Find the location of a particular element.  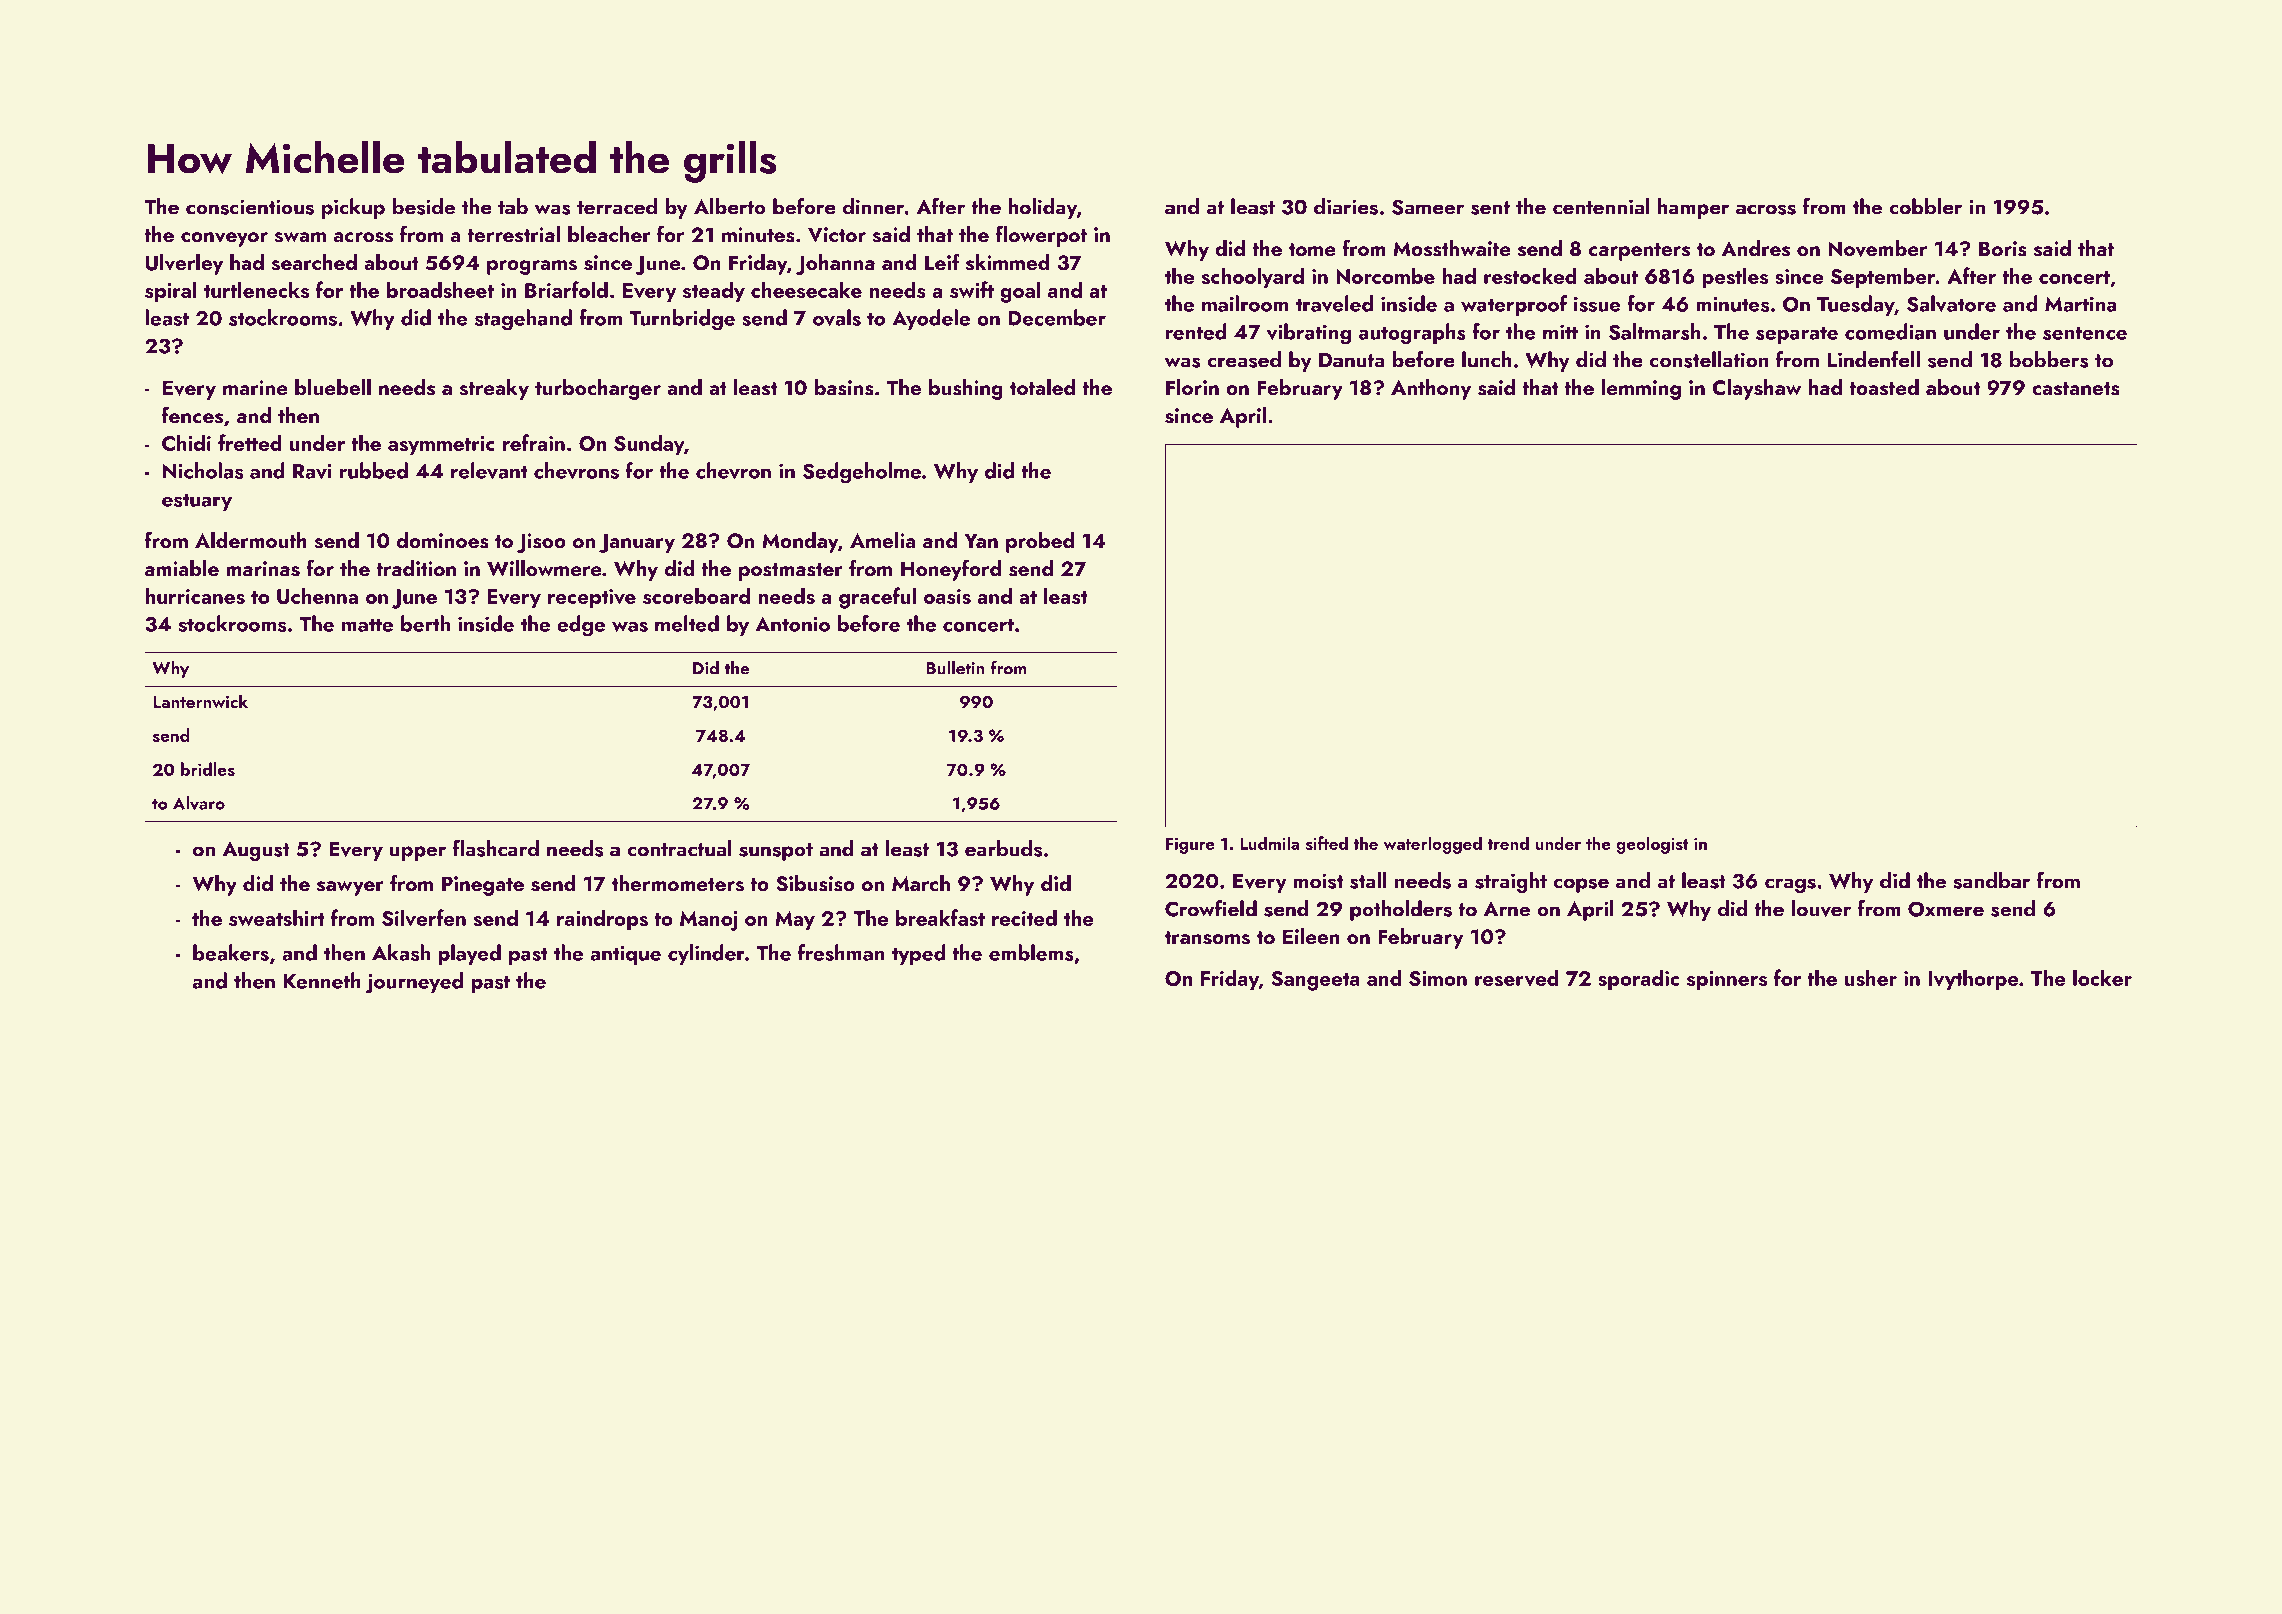

sweatshirt is located at coordinates (277, 917).
